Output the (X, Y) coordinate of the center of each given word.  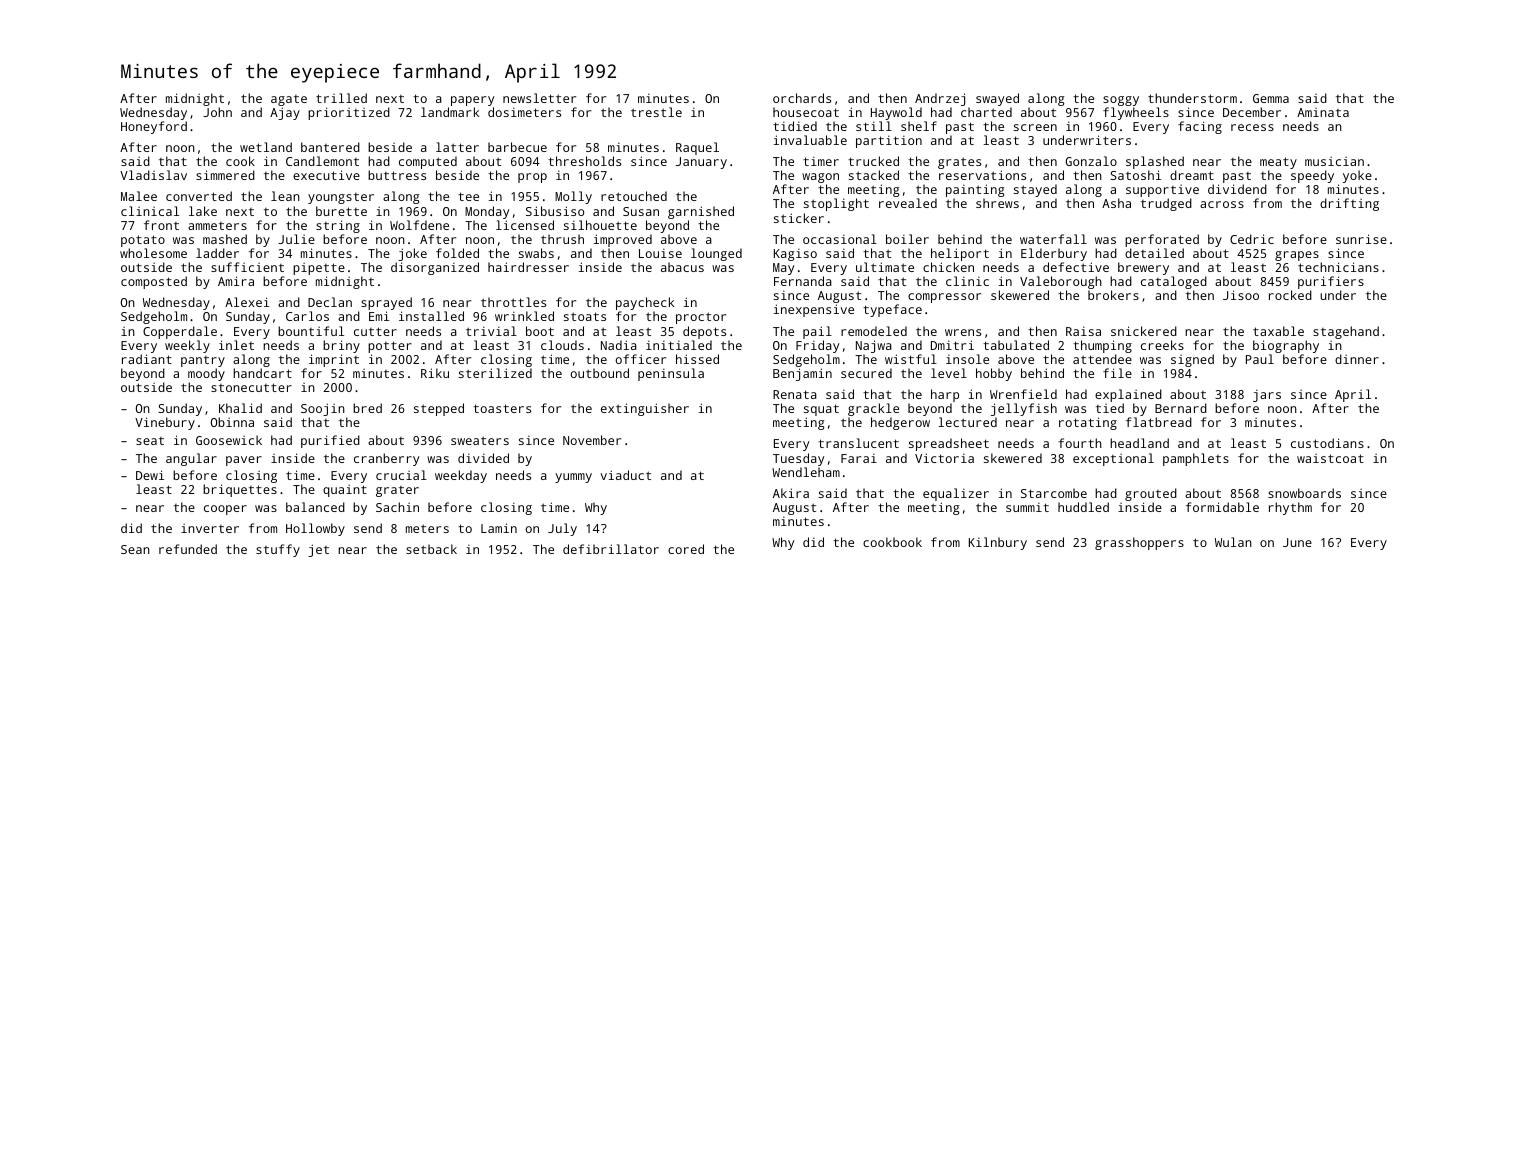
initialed (679, 345)
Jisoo (1241, 295)
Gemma (1271, 98)
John (217, 112)
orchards (802, 98)
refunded (188, 549)
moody (206, 374)
